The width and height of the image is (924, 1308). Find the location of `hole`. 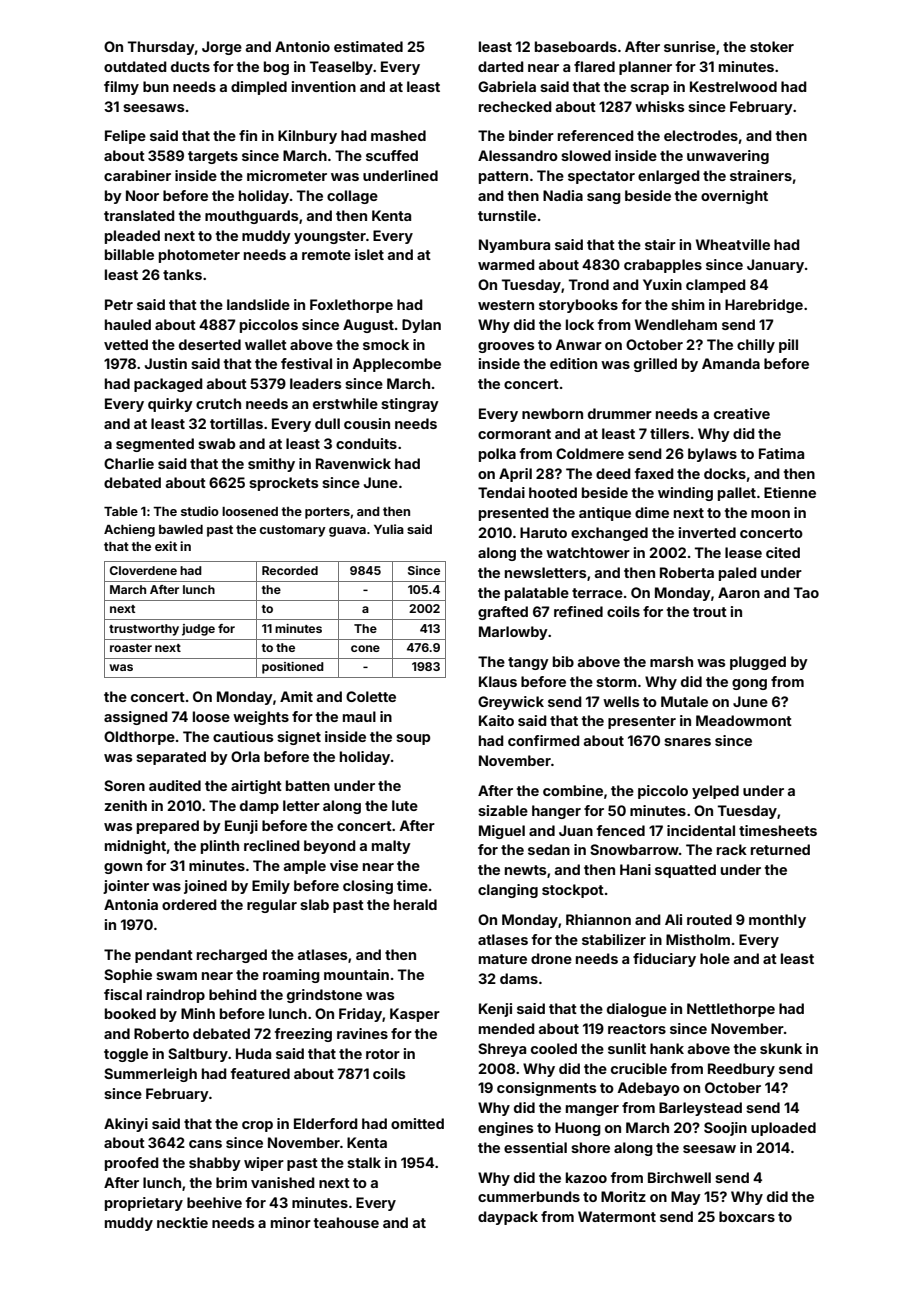

hole is located at coordinates (715, 958).
